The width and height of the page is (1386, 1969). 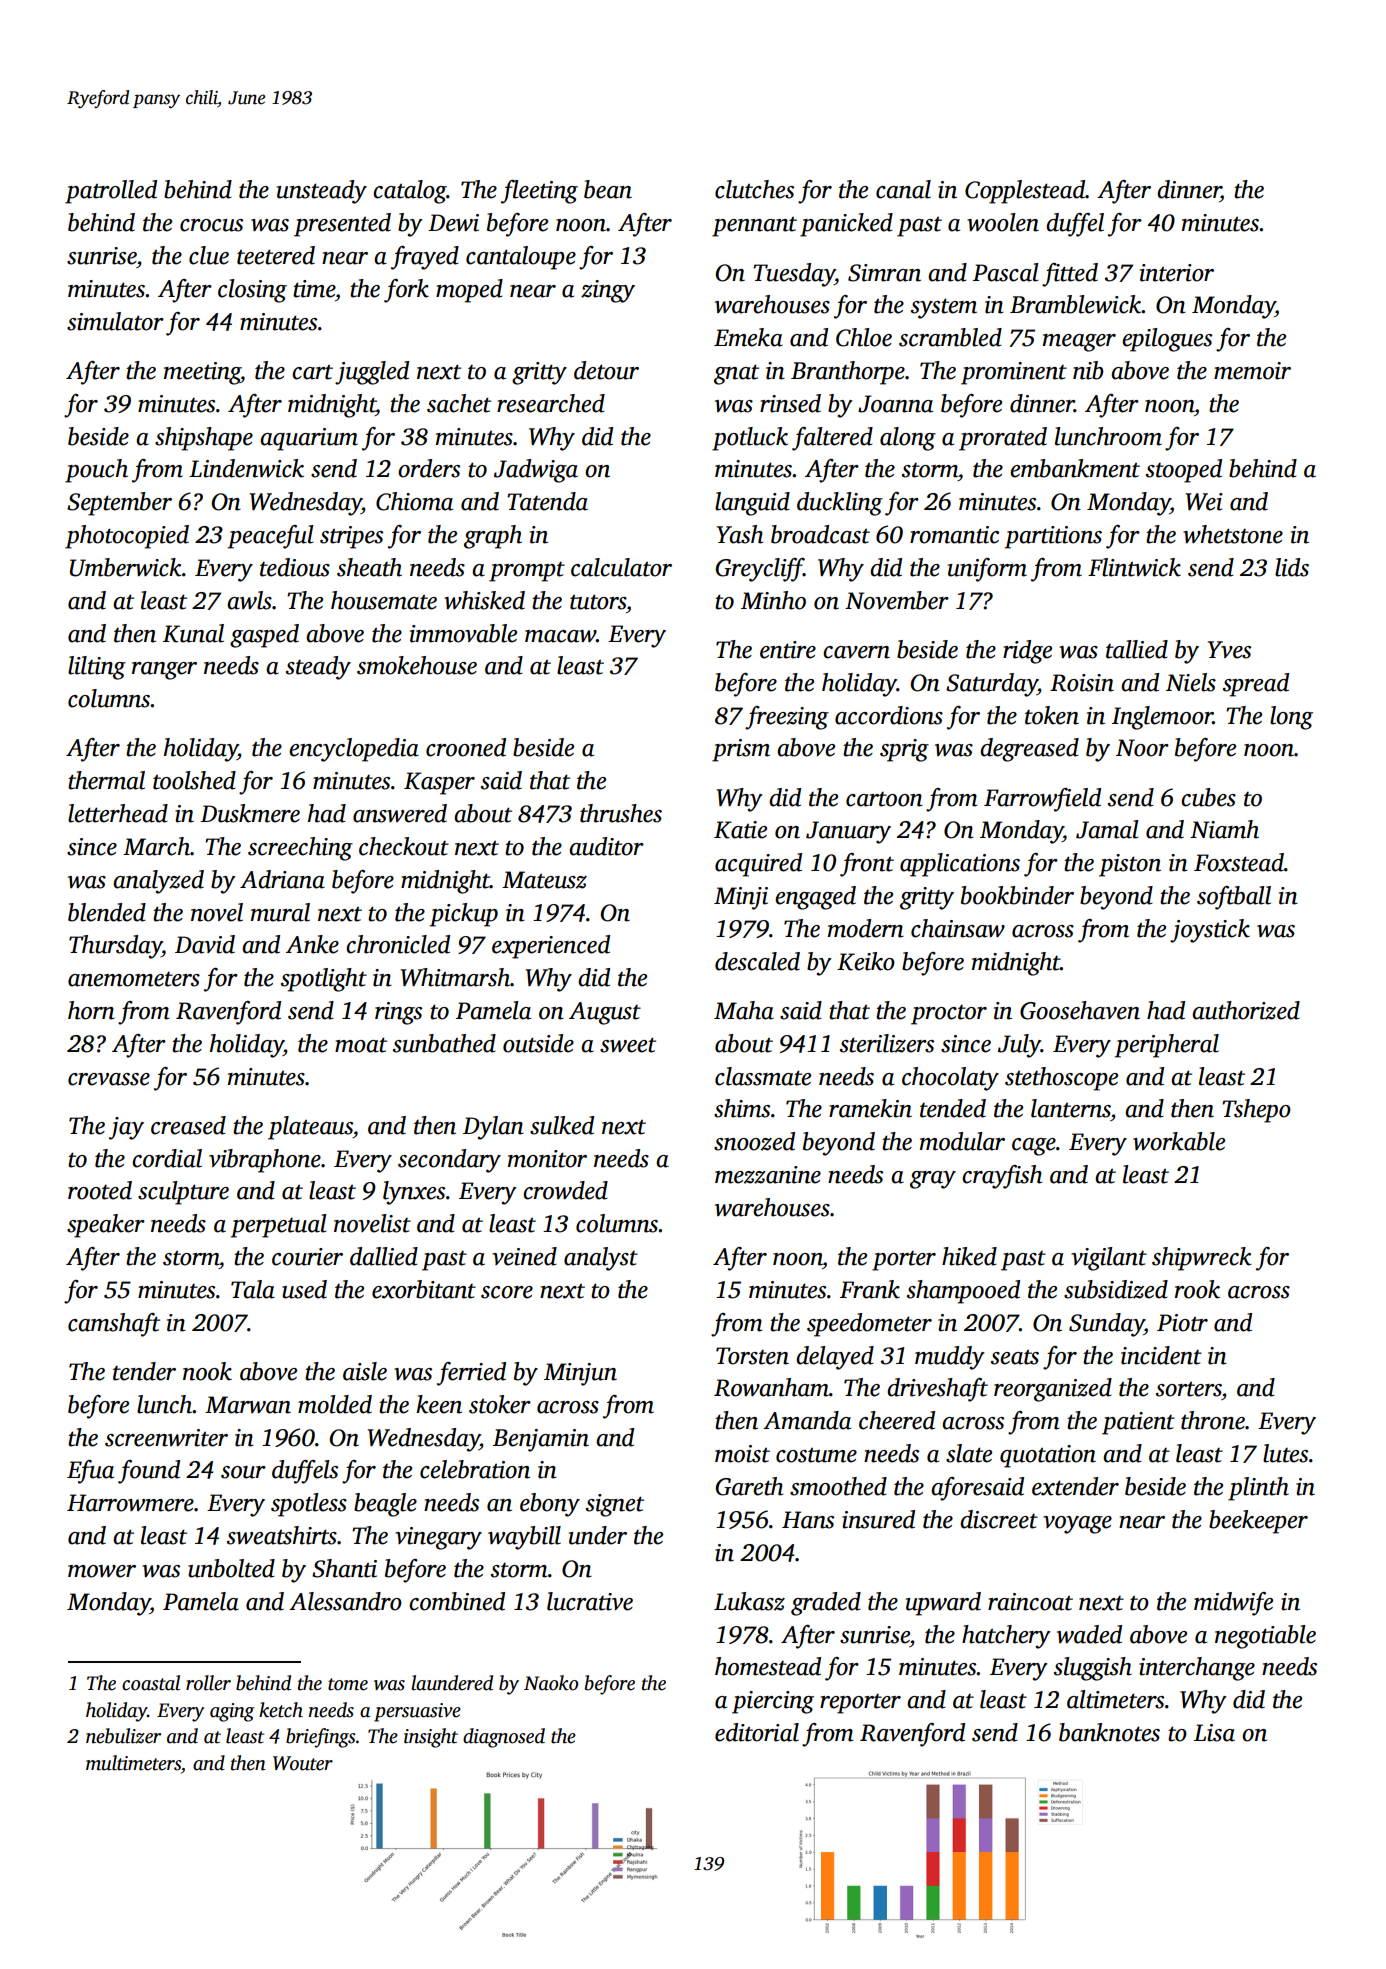 What do you see at coordinates (1177, 273) in the page?
I see `interior` at bounding box center [1177, 273].
